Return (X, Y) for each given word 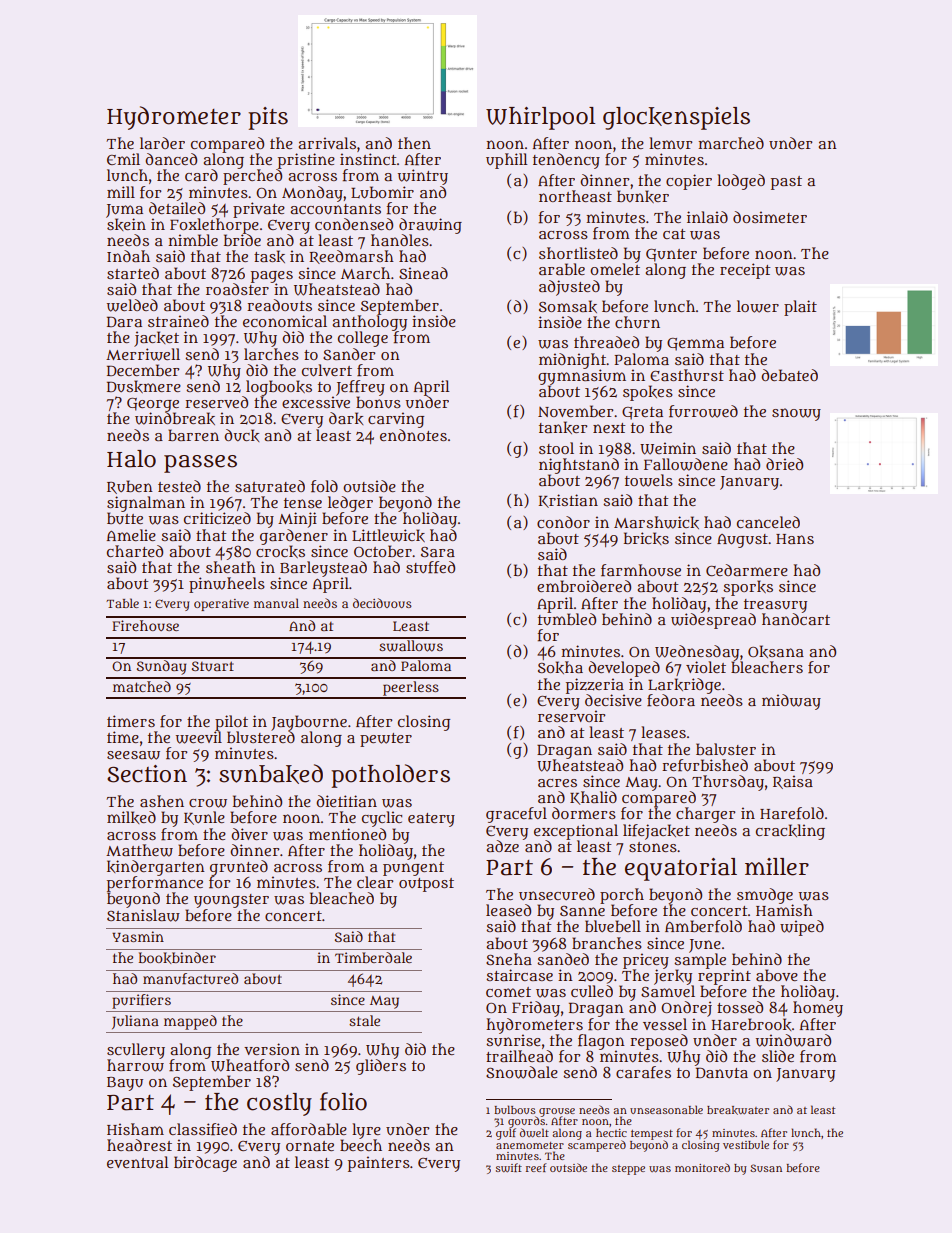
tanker (563, 427)
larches (271, 354)
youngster (231, 901)
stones (653, 847)
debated (789, 375)
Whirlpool (540, 118)
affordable (309, 1129)
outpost (426, 885)
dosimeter (770, 217)
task (269, 256)
